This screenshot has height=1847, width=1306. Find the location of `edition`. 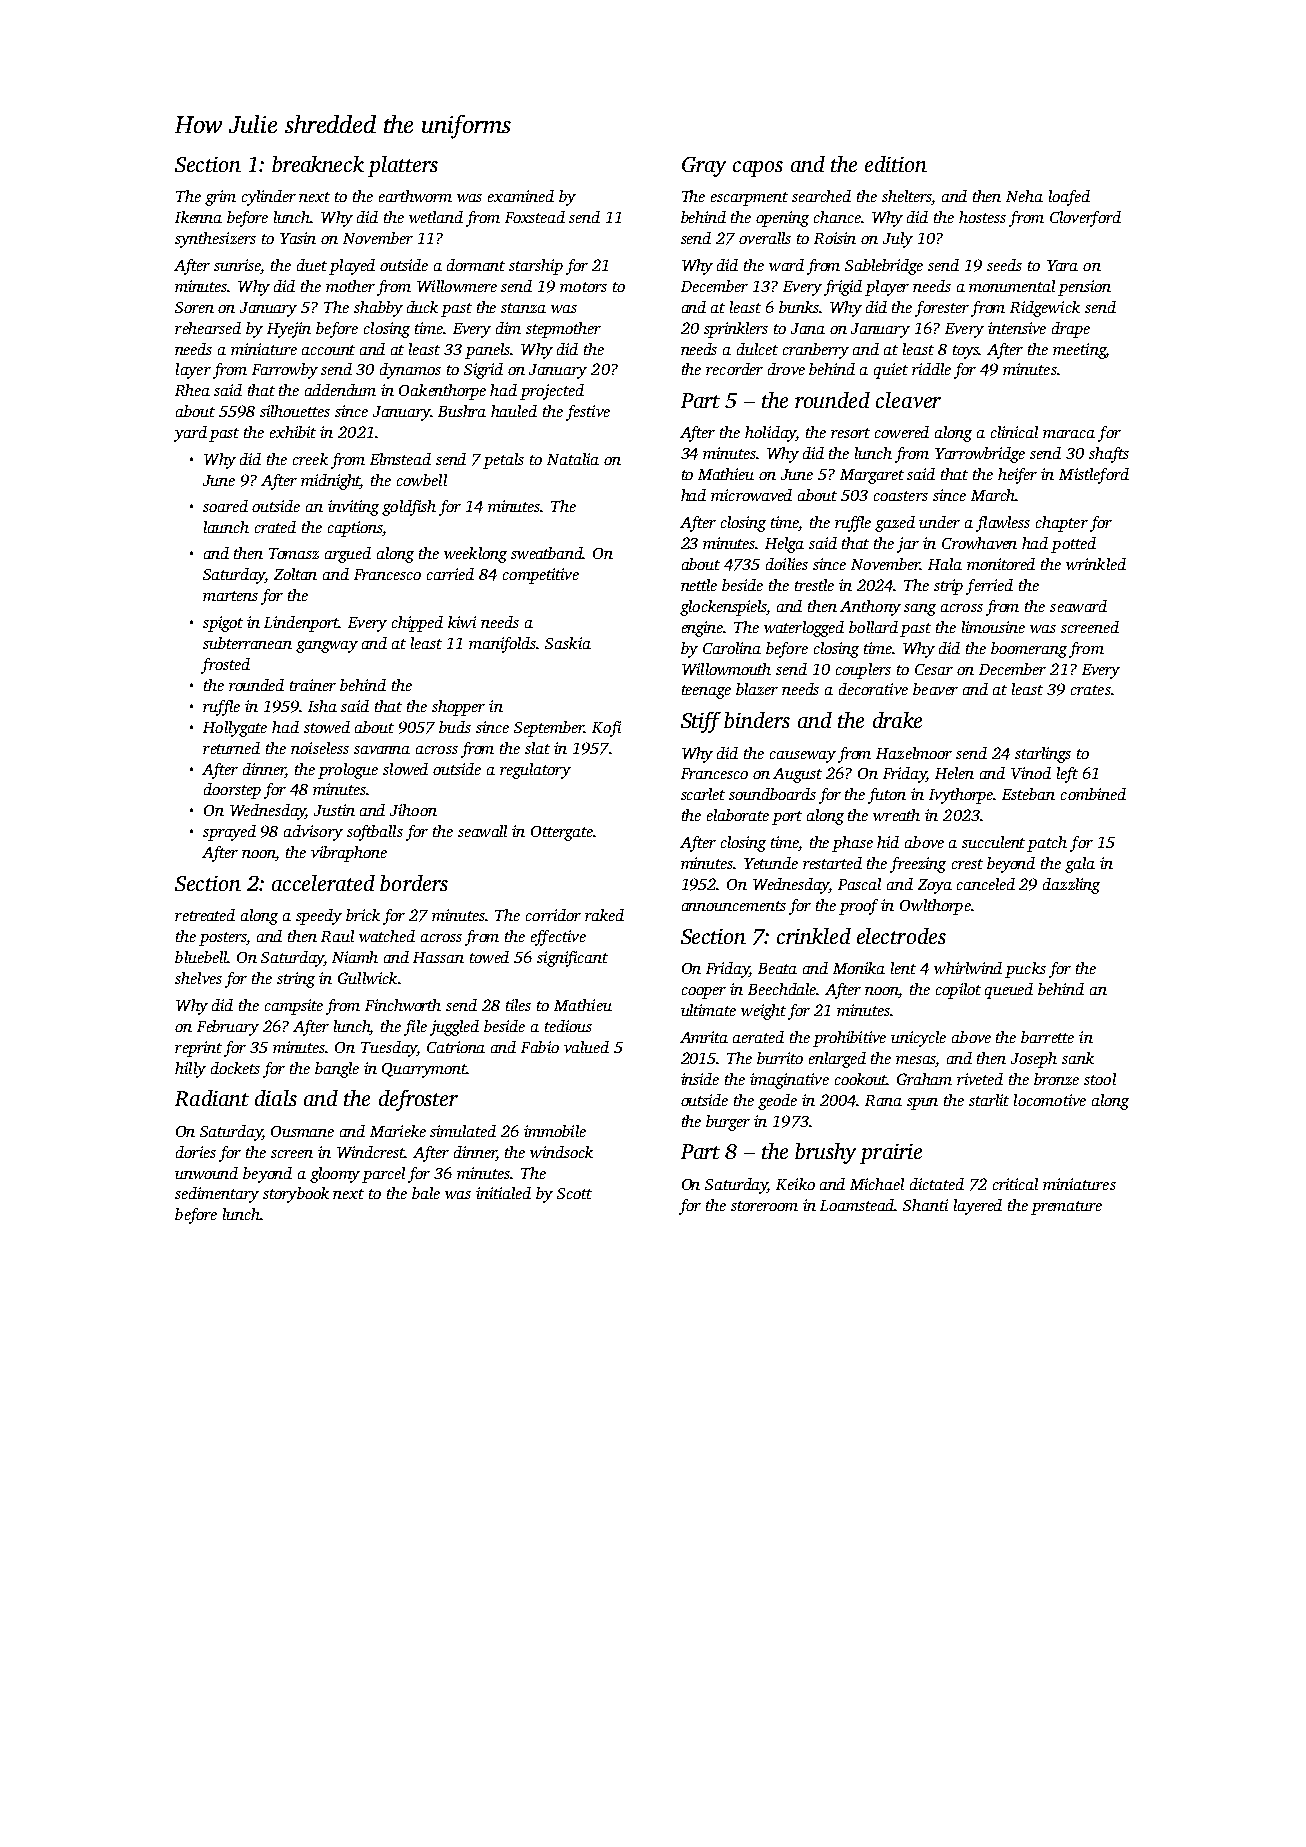

edition is located at coordinates (896, 164).
